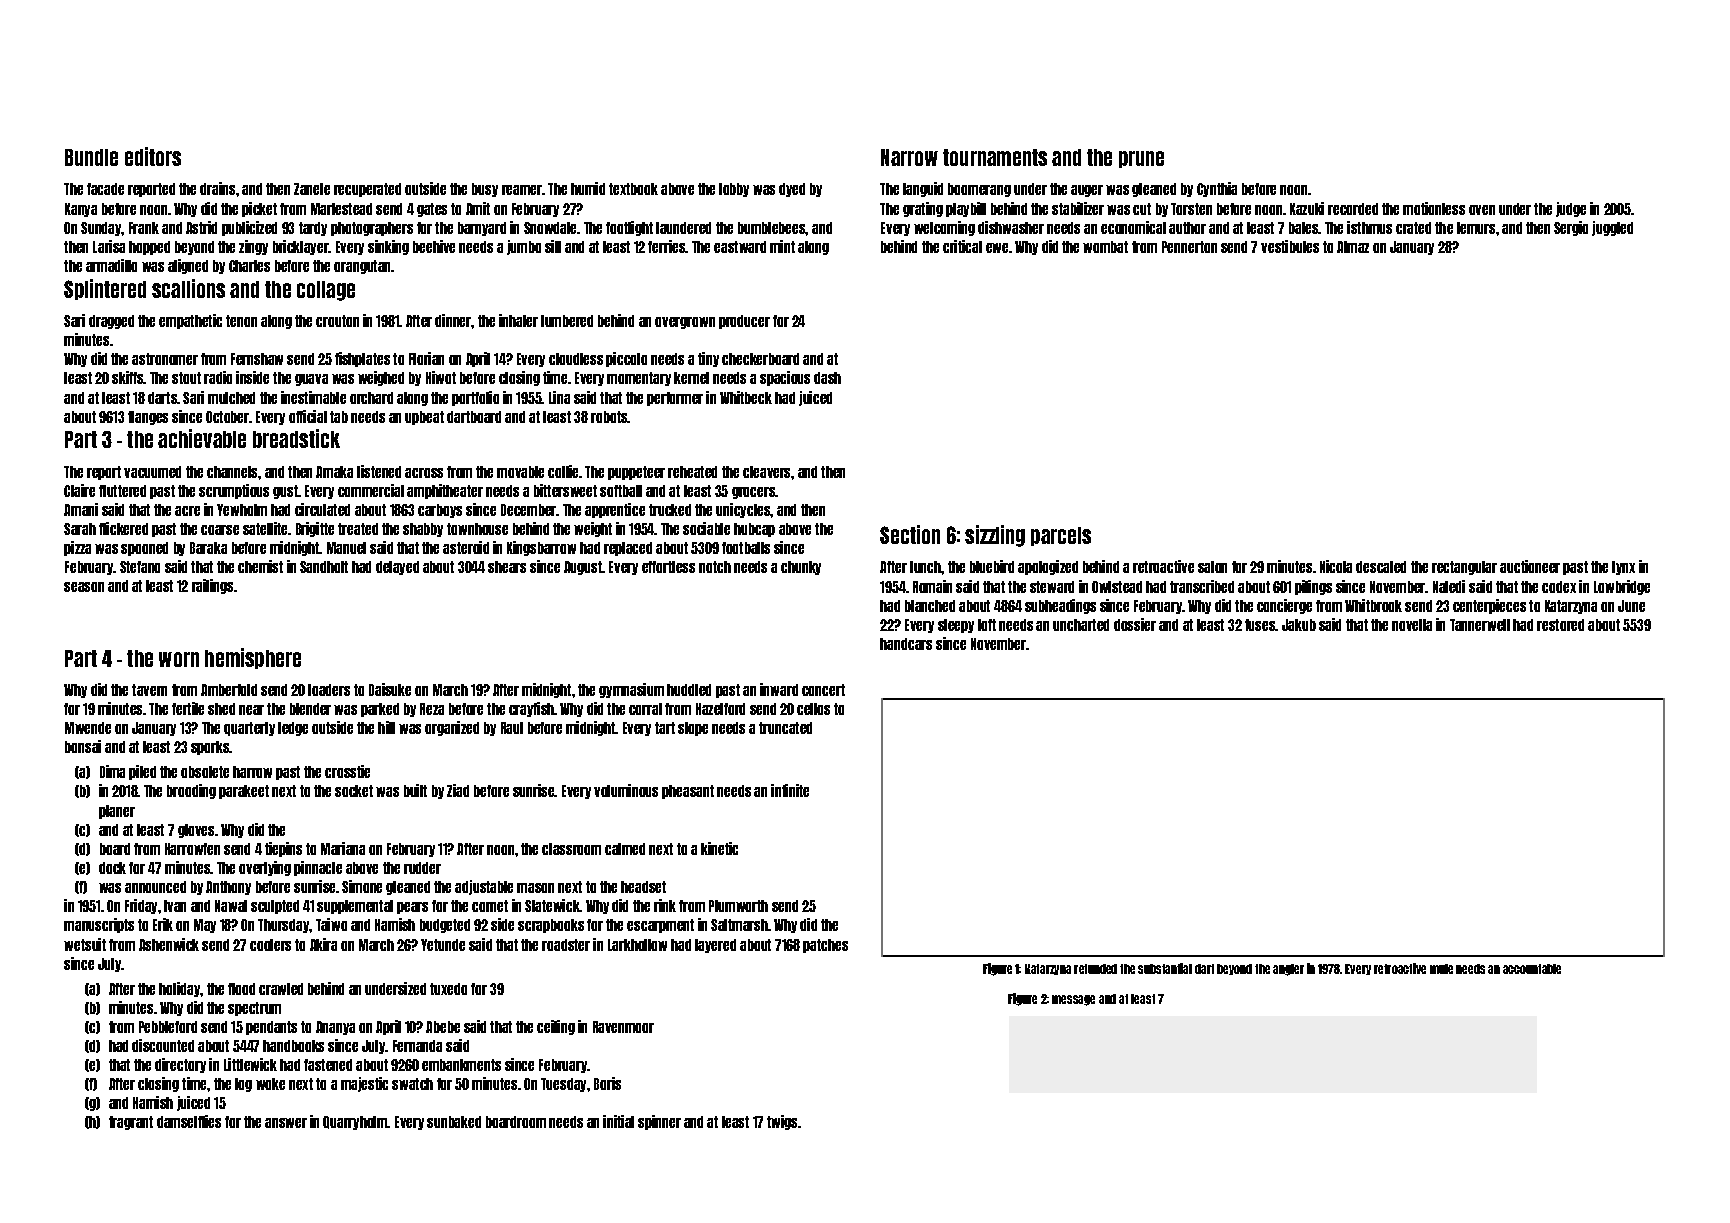 The width and height of the document is (1730, 1223). Describe the element at coordinates (668, 567) in the document. I see `effortless` at that location.
